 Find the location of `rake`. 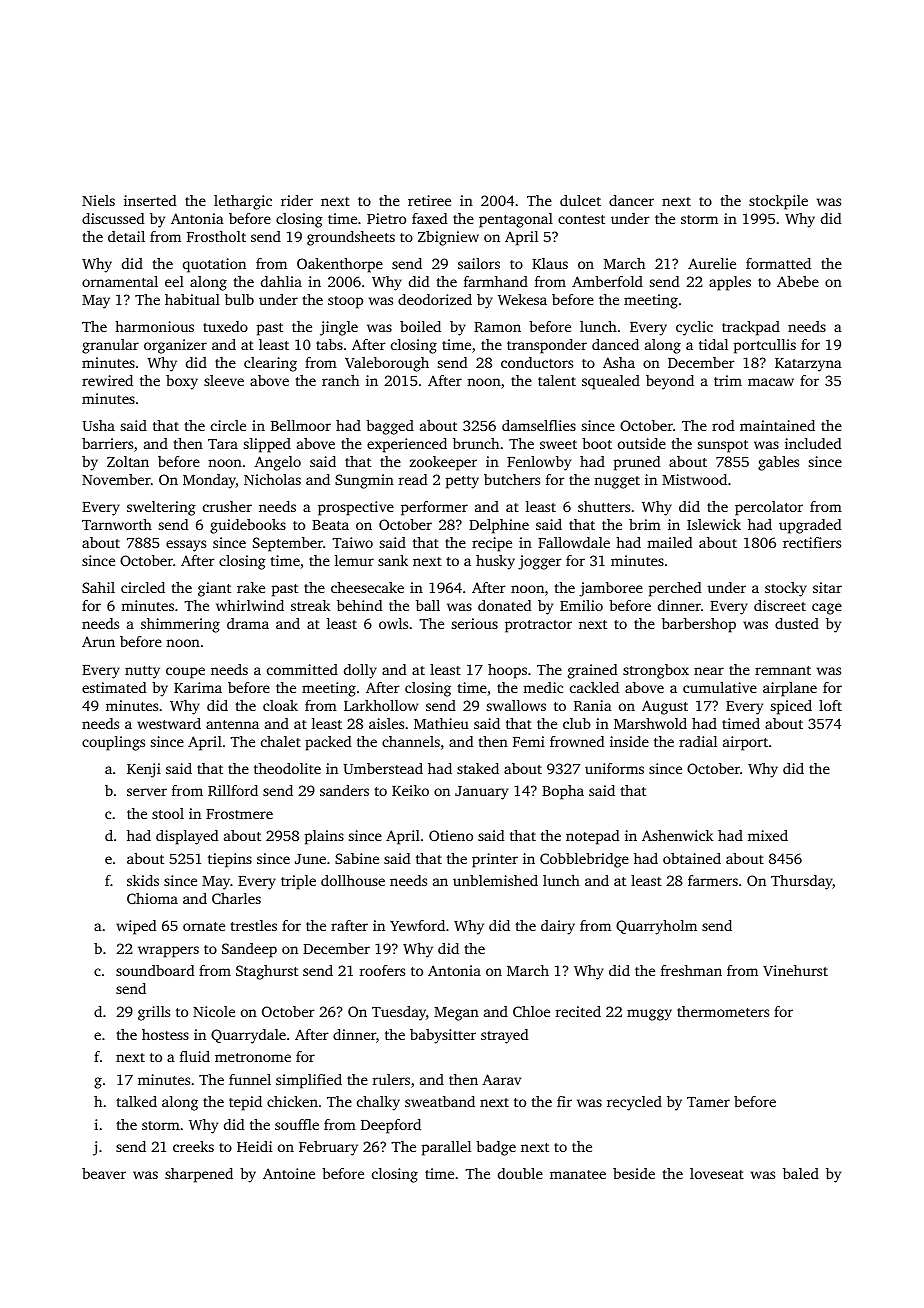

rake is located at coordinates (251, 587).
